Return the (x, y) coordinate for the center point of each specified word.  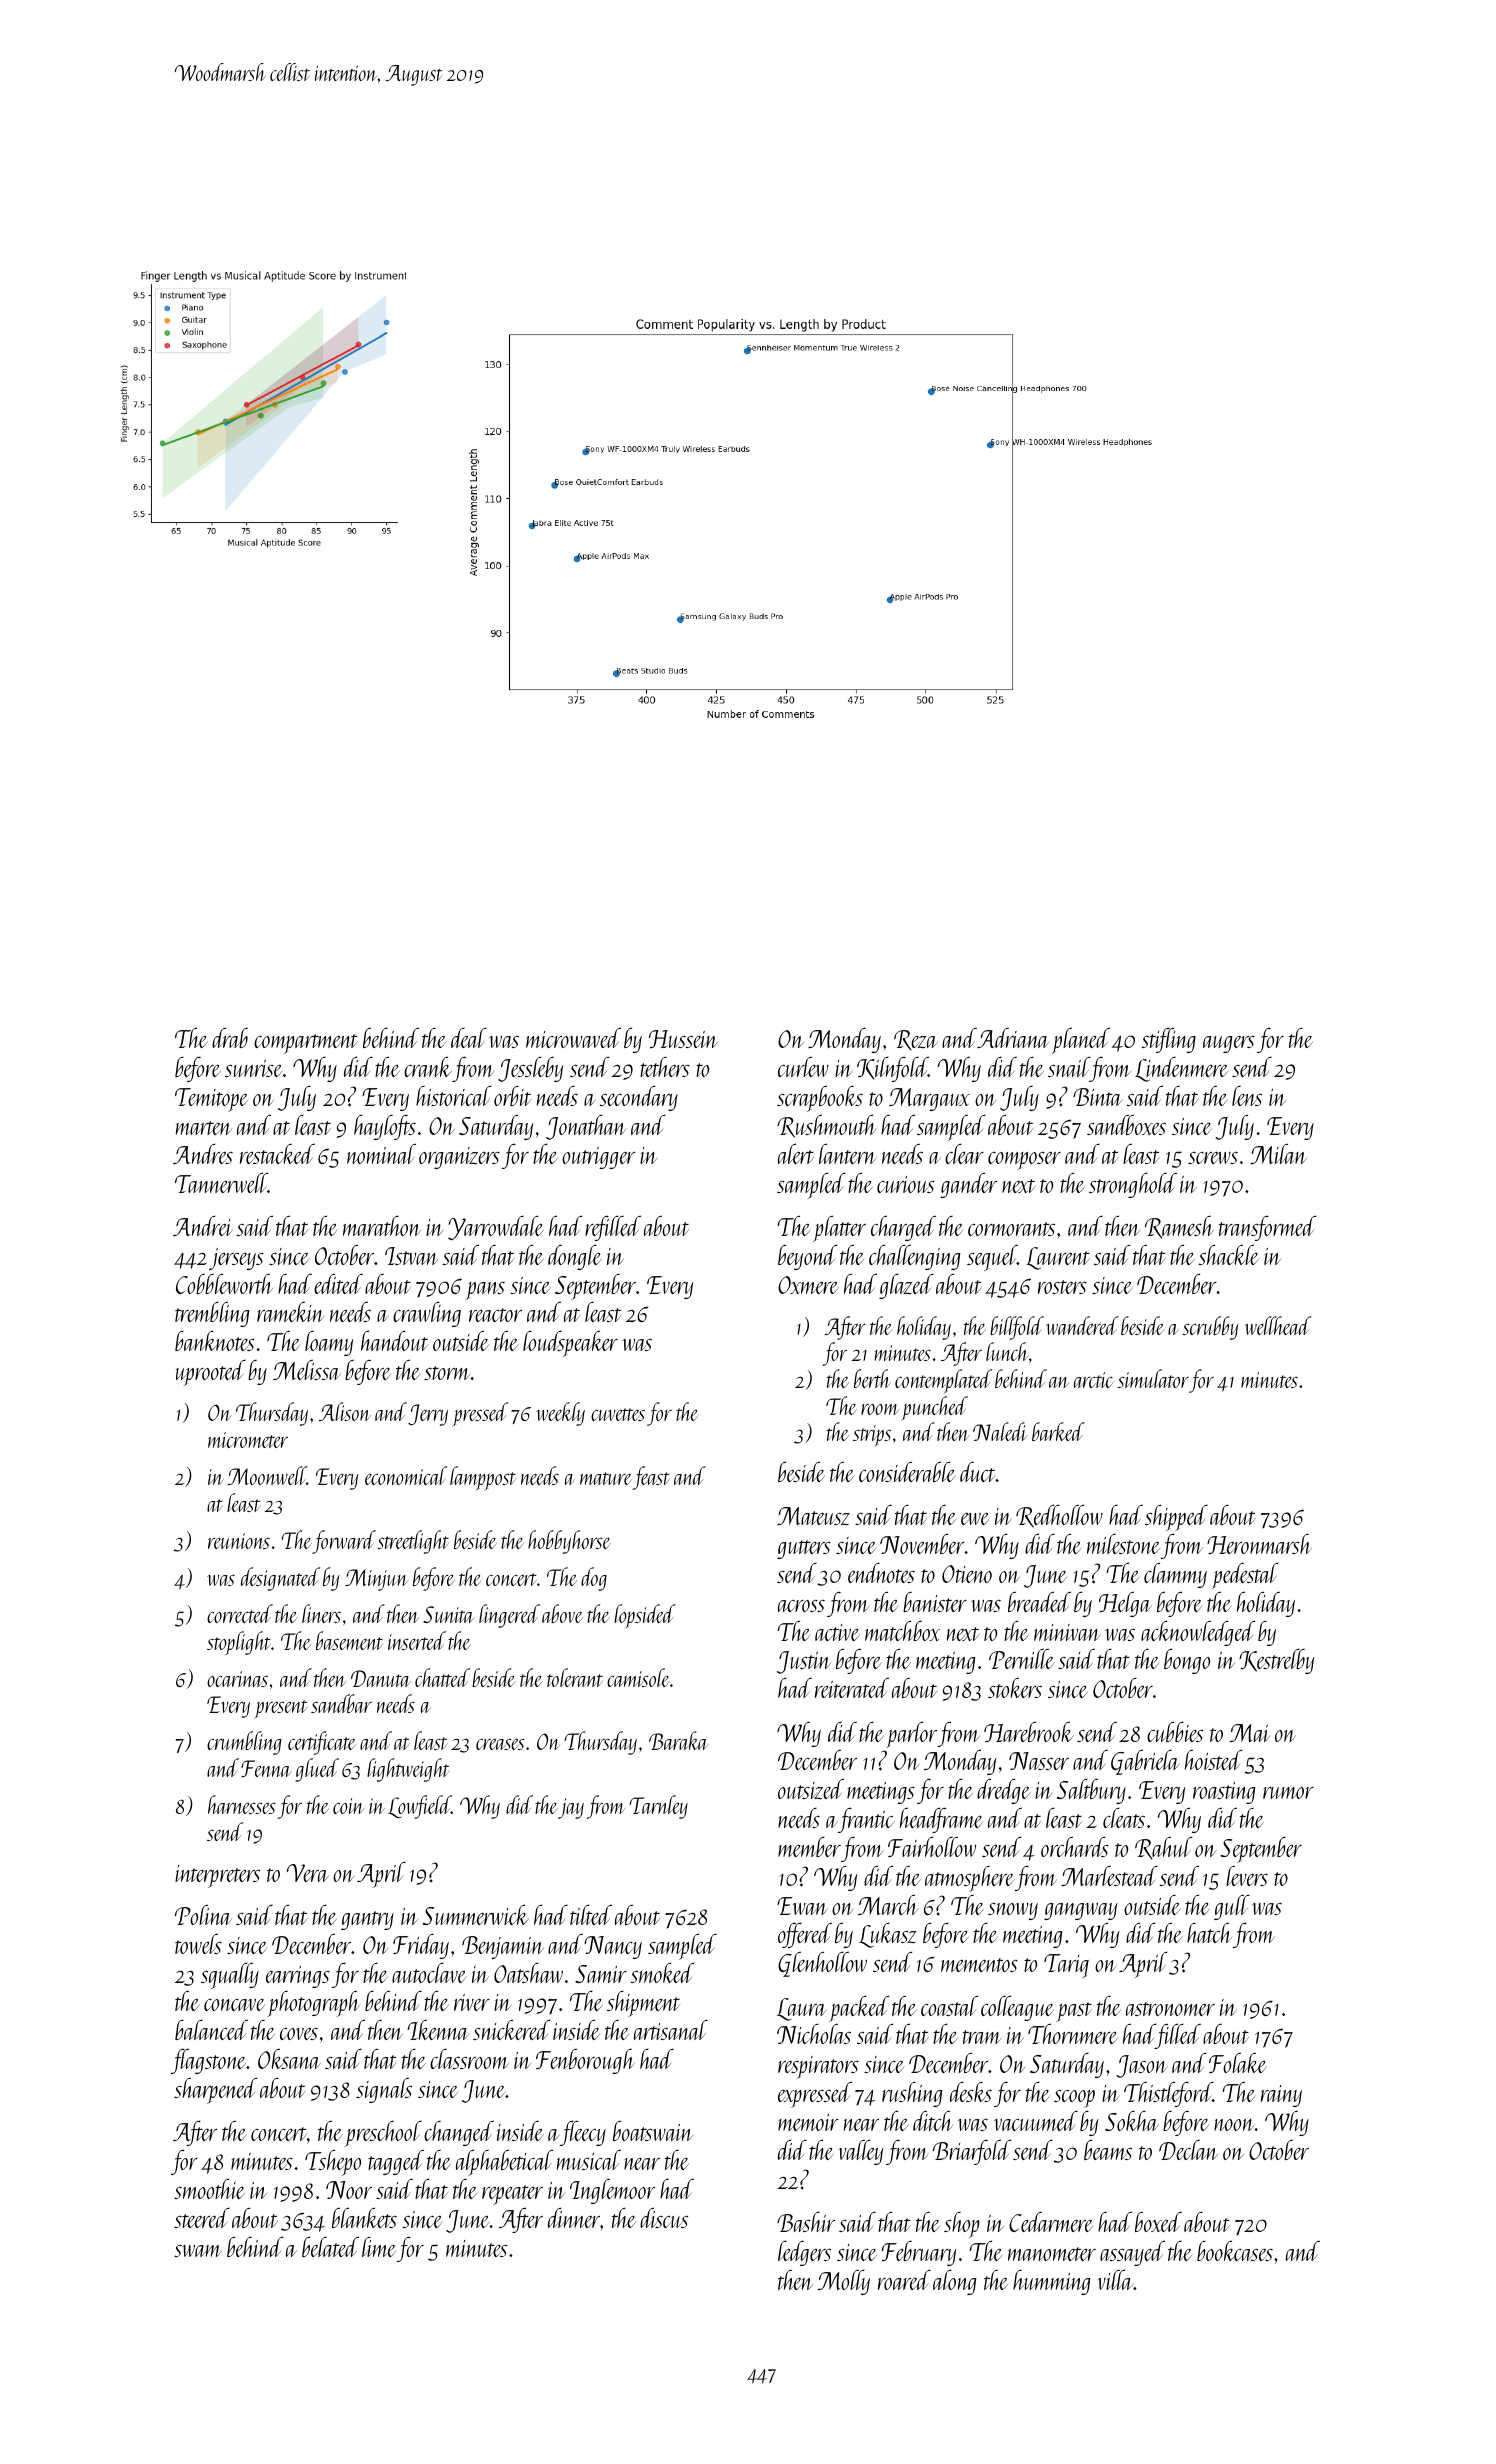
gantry (367, 1920)
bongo (1187, 1661)
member (809, 1847)
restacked (277, 1154)
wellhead (1278, 1325)
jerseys (236, 1259)
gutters (804, 1549)
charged (903, 1228)
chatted (442, 1677)
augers (1229, 1044)
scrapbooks (820, 1099)
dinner (574, 2217)
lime (379, 2247)
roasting (1224, 1793)
